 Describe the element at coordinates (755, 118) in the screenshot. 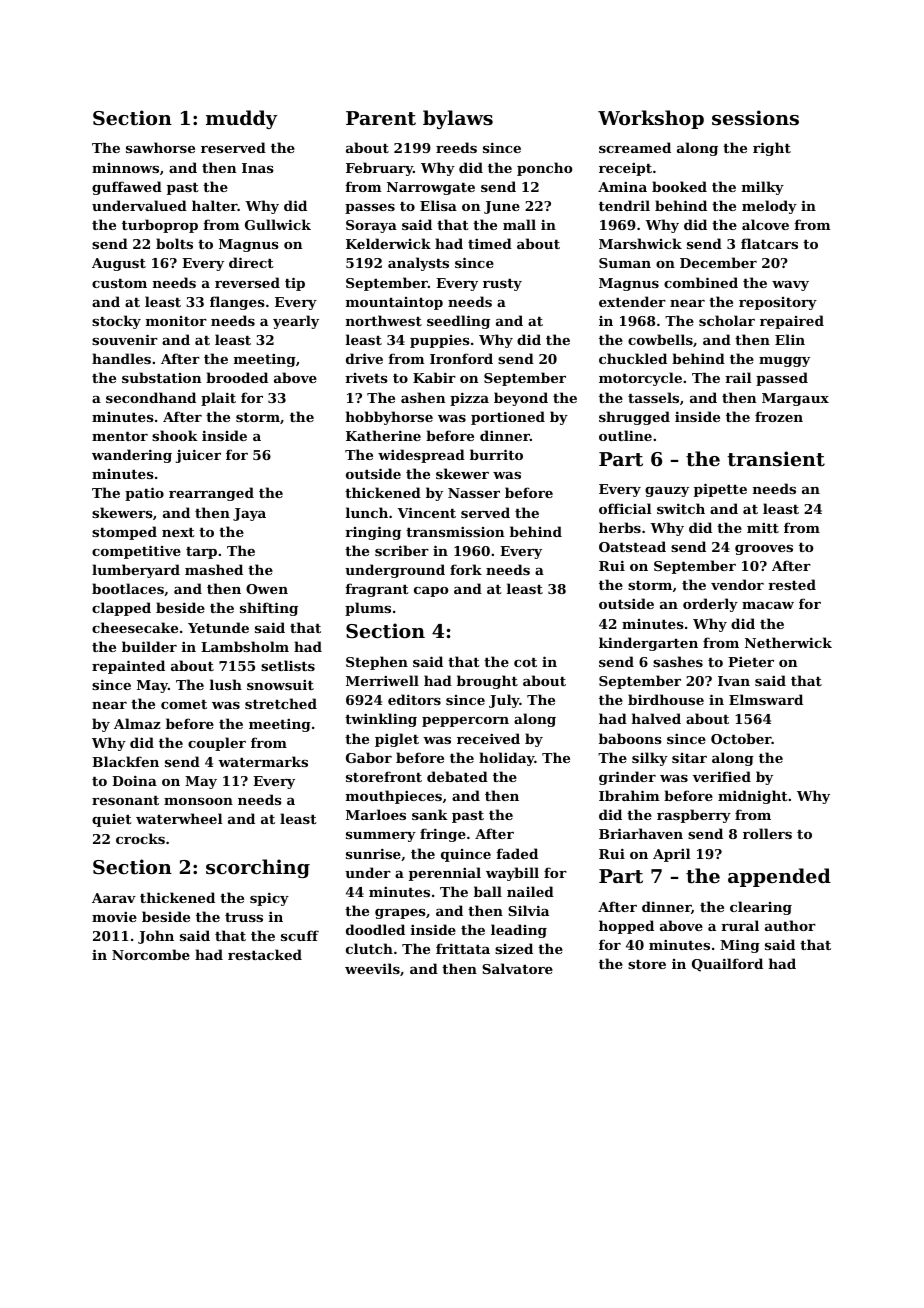

I see `sessions` at that location.
